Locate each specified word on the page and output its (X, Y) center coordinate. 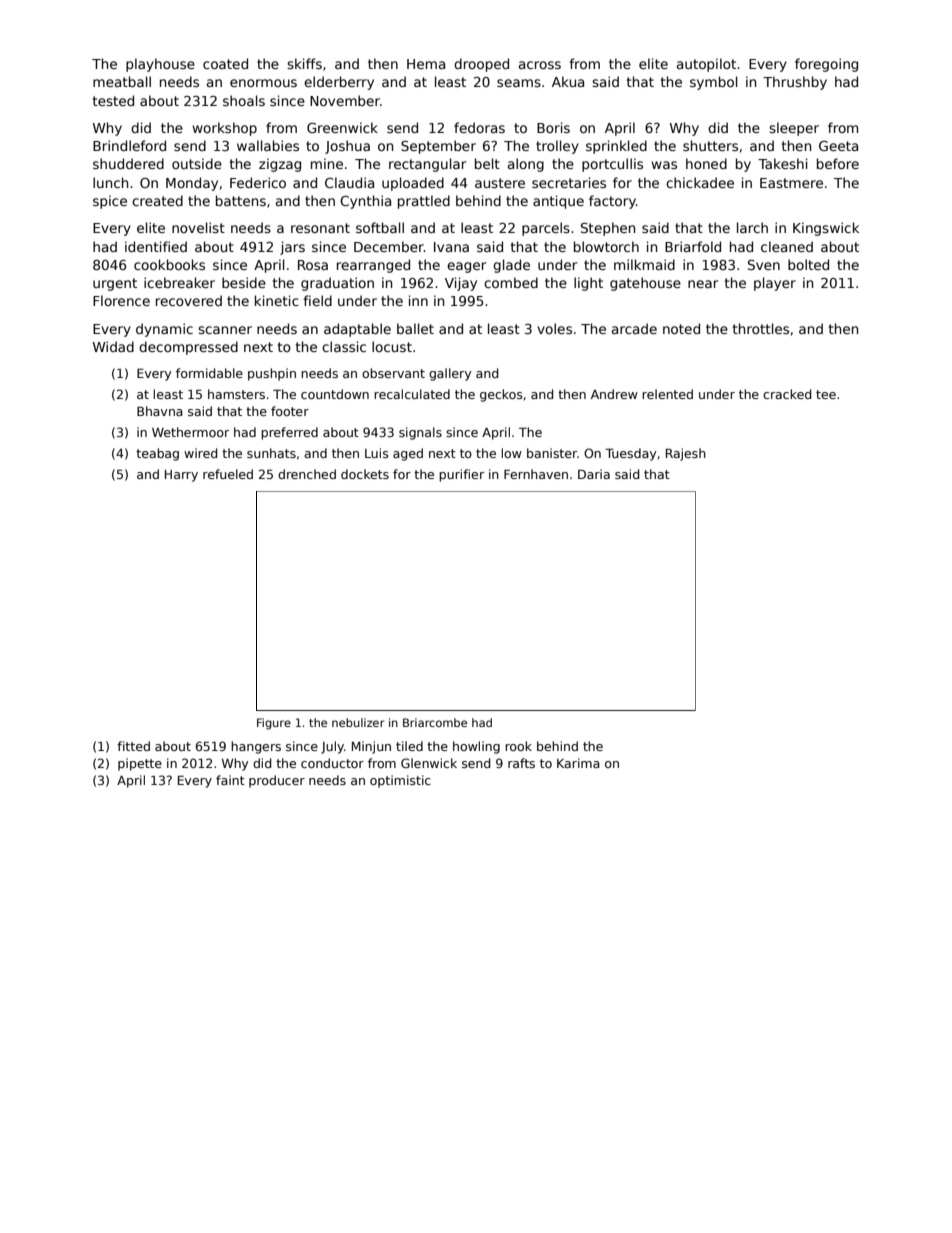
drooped (481, 65)
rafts (521, 763)
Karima (578, 763)
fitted (133, 746)
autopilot (706, 65)
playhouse (160, 65)
